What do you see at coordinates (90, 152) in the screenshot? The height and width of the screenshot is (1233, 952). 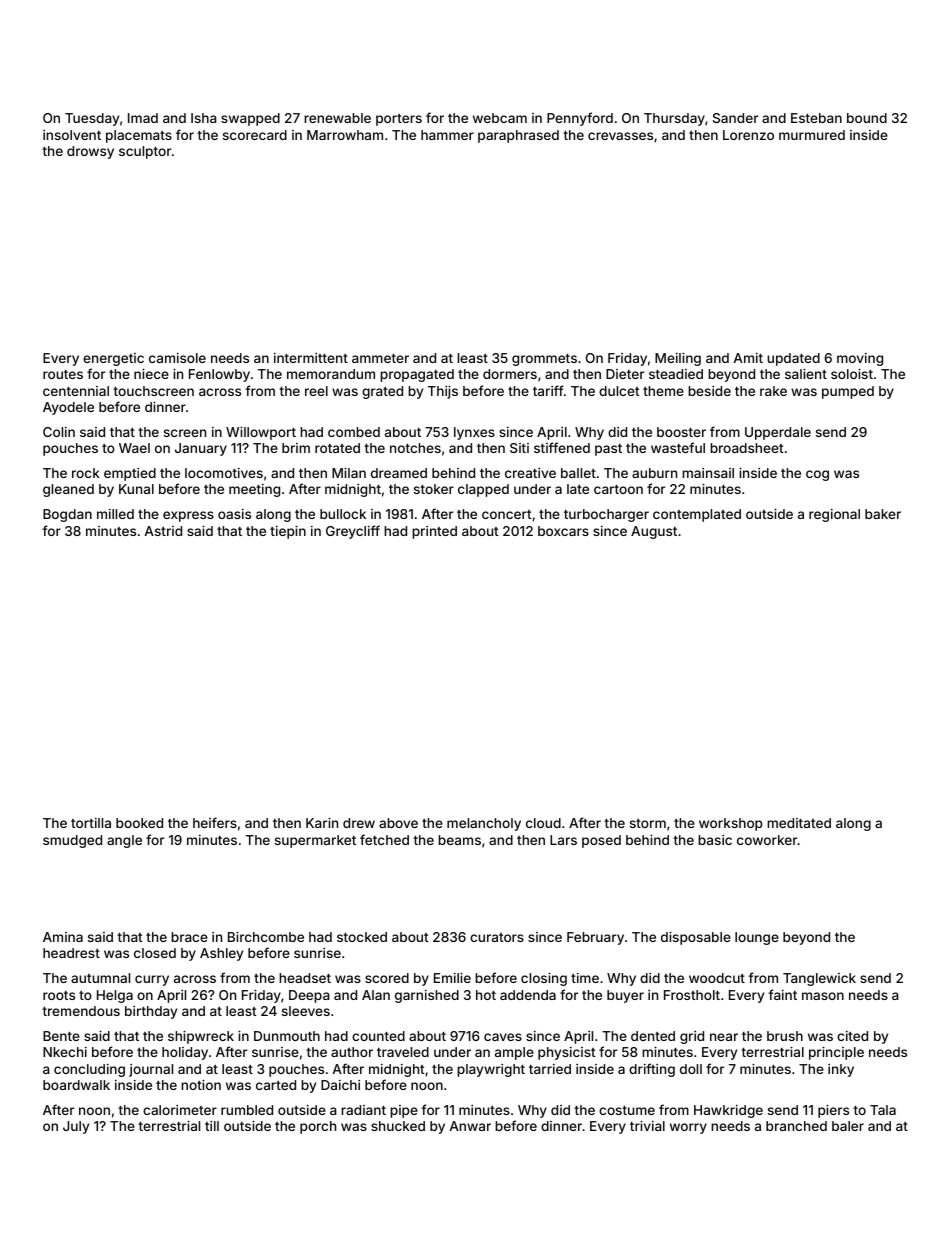 I see `drowsy` at bounding box center [90, 152].
